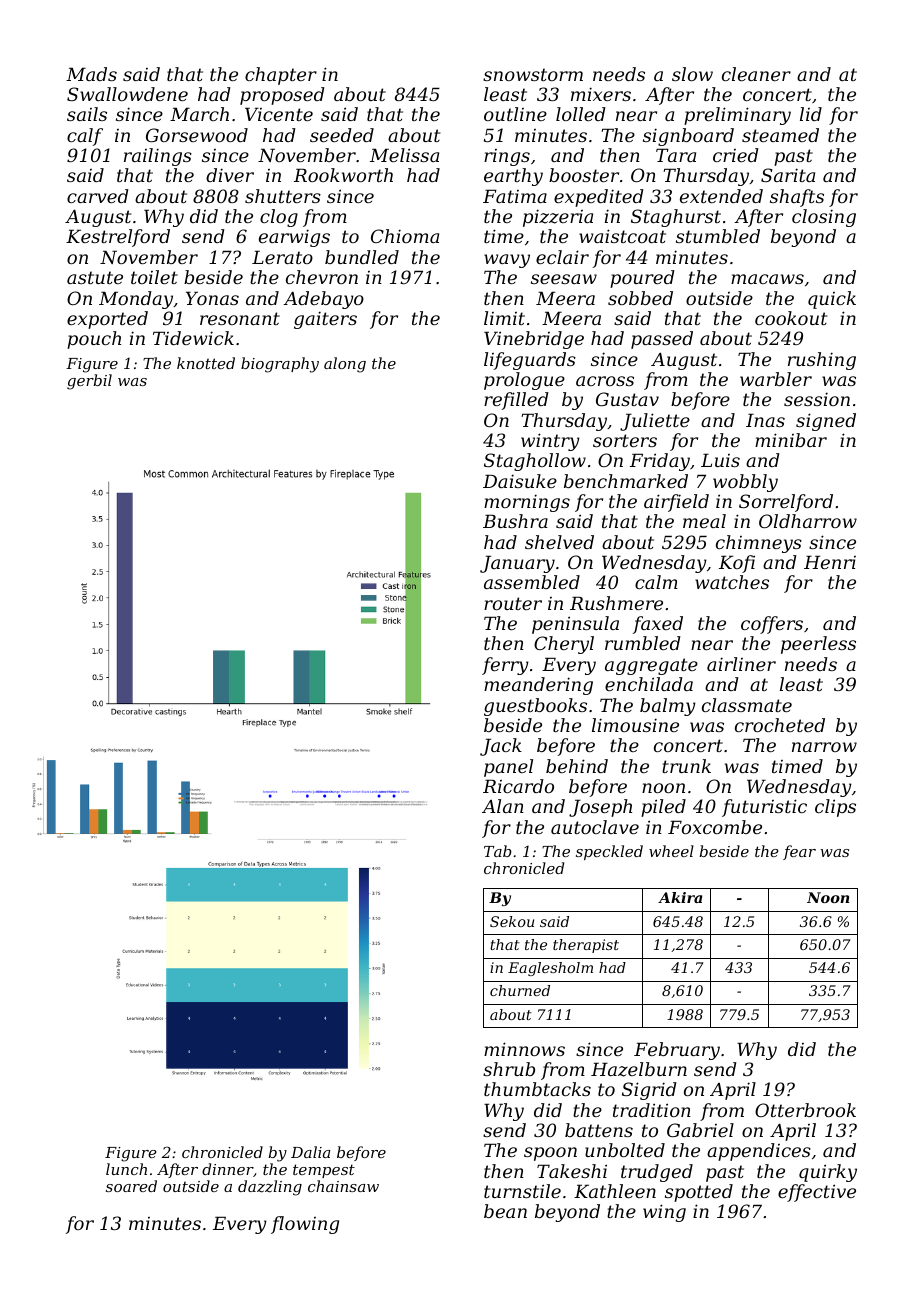  Describe the element at coordinates (639, 1069) in the page. I see `Hazelburn` at that location.
